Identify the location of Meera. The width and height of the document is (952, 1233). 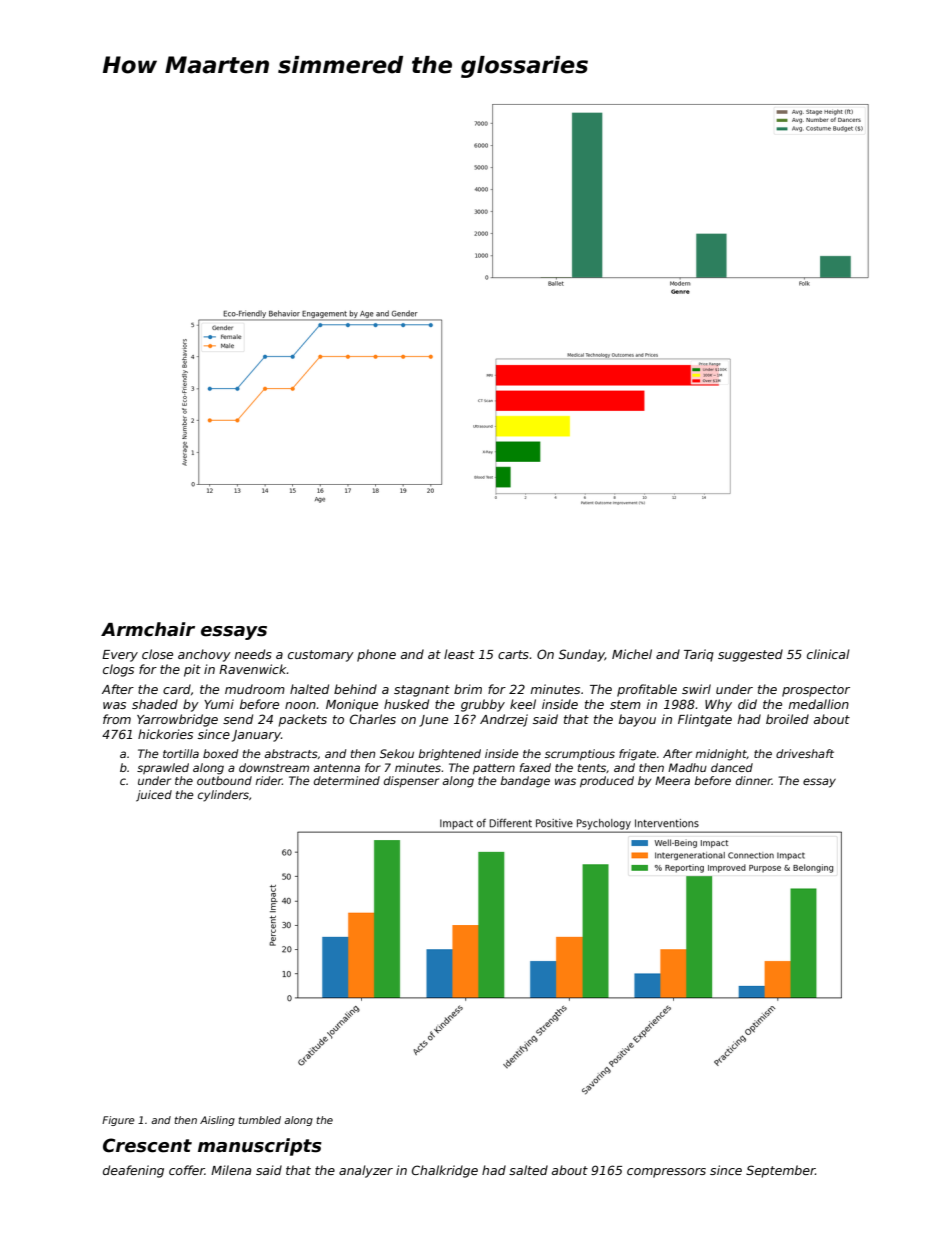
(672, 780).
